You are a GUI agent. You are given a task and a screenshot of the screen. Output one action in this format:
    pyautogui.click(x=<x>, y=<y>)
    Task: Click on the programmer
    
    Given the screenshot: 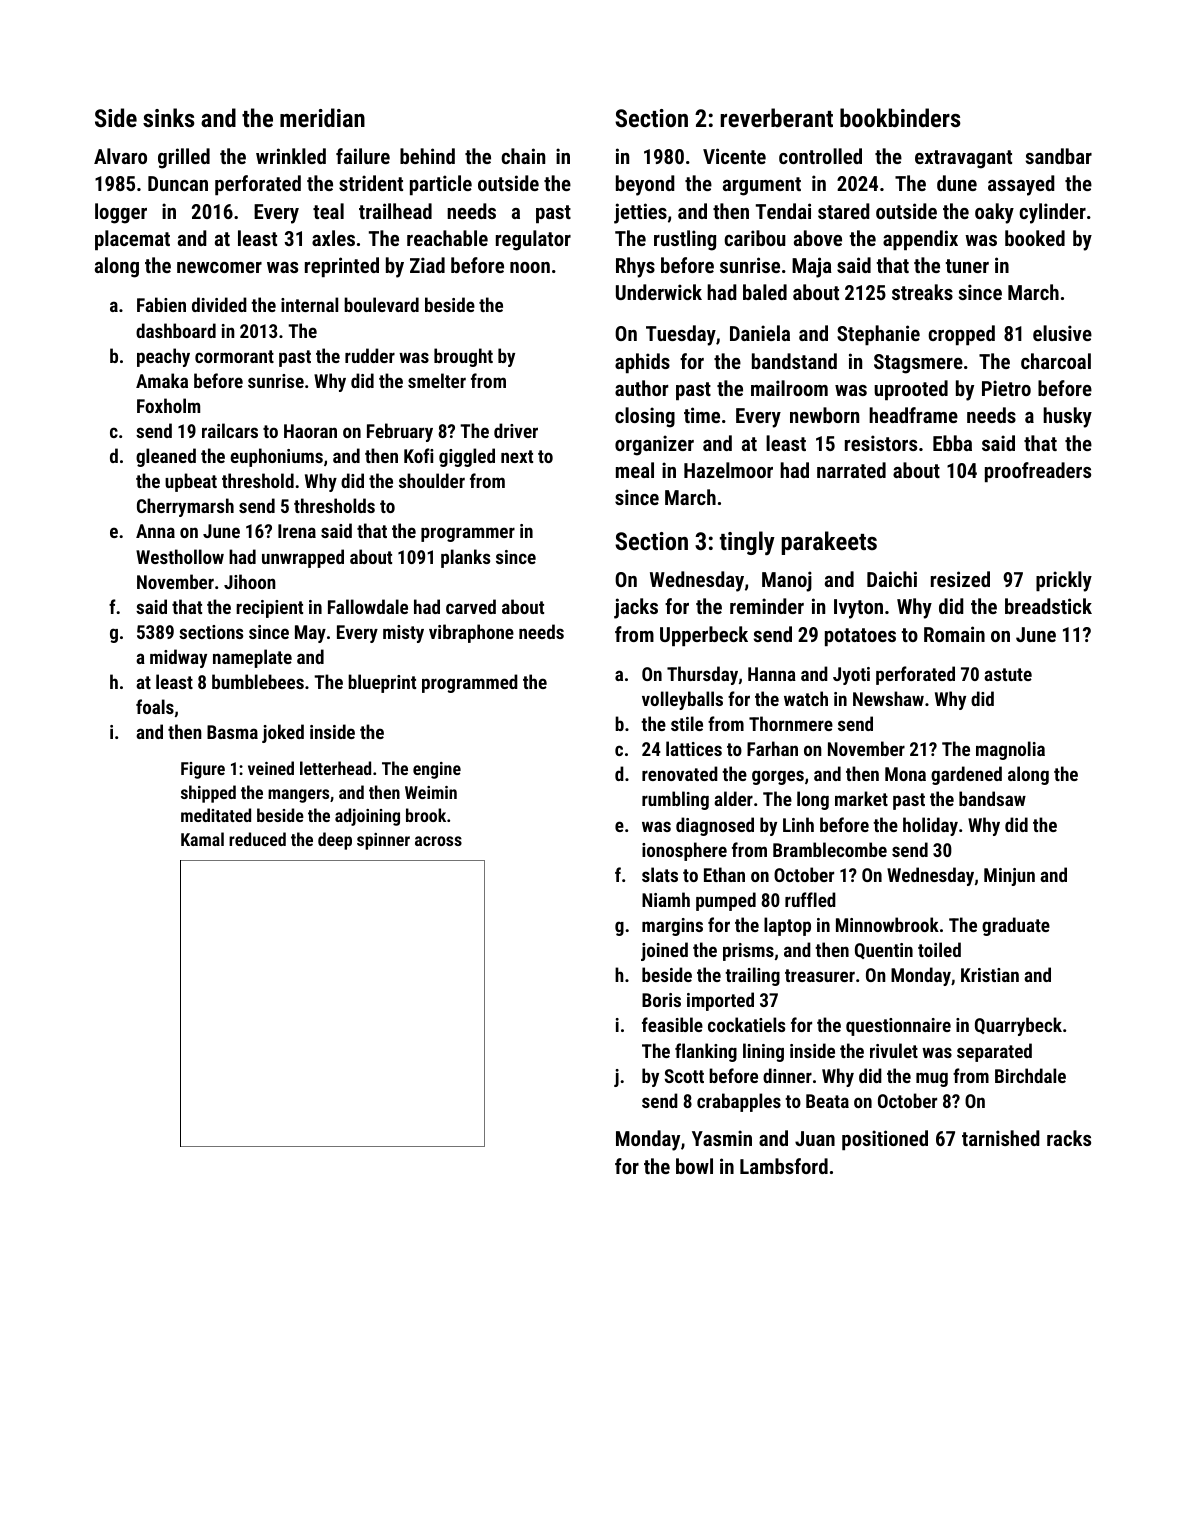 What is the action you would take?
    pyautogui.click(x=468, y=534)
